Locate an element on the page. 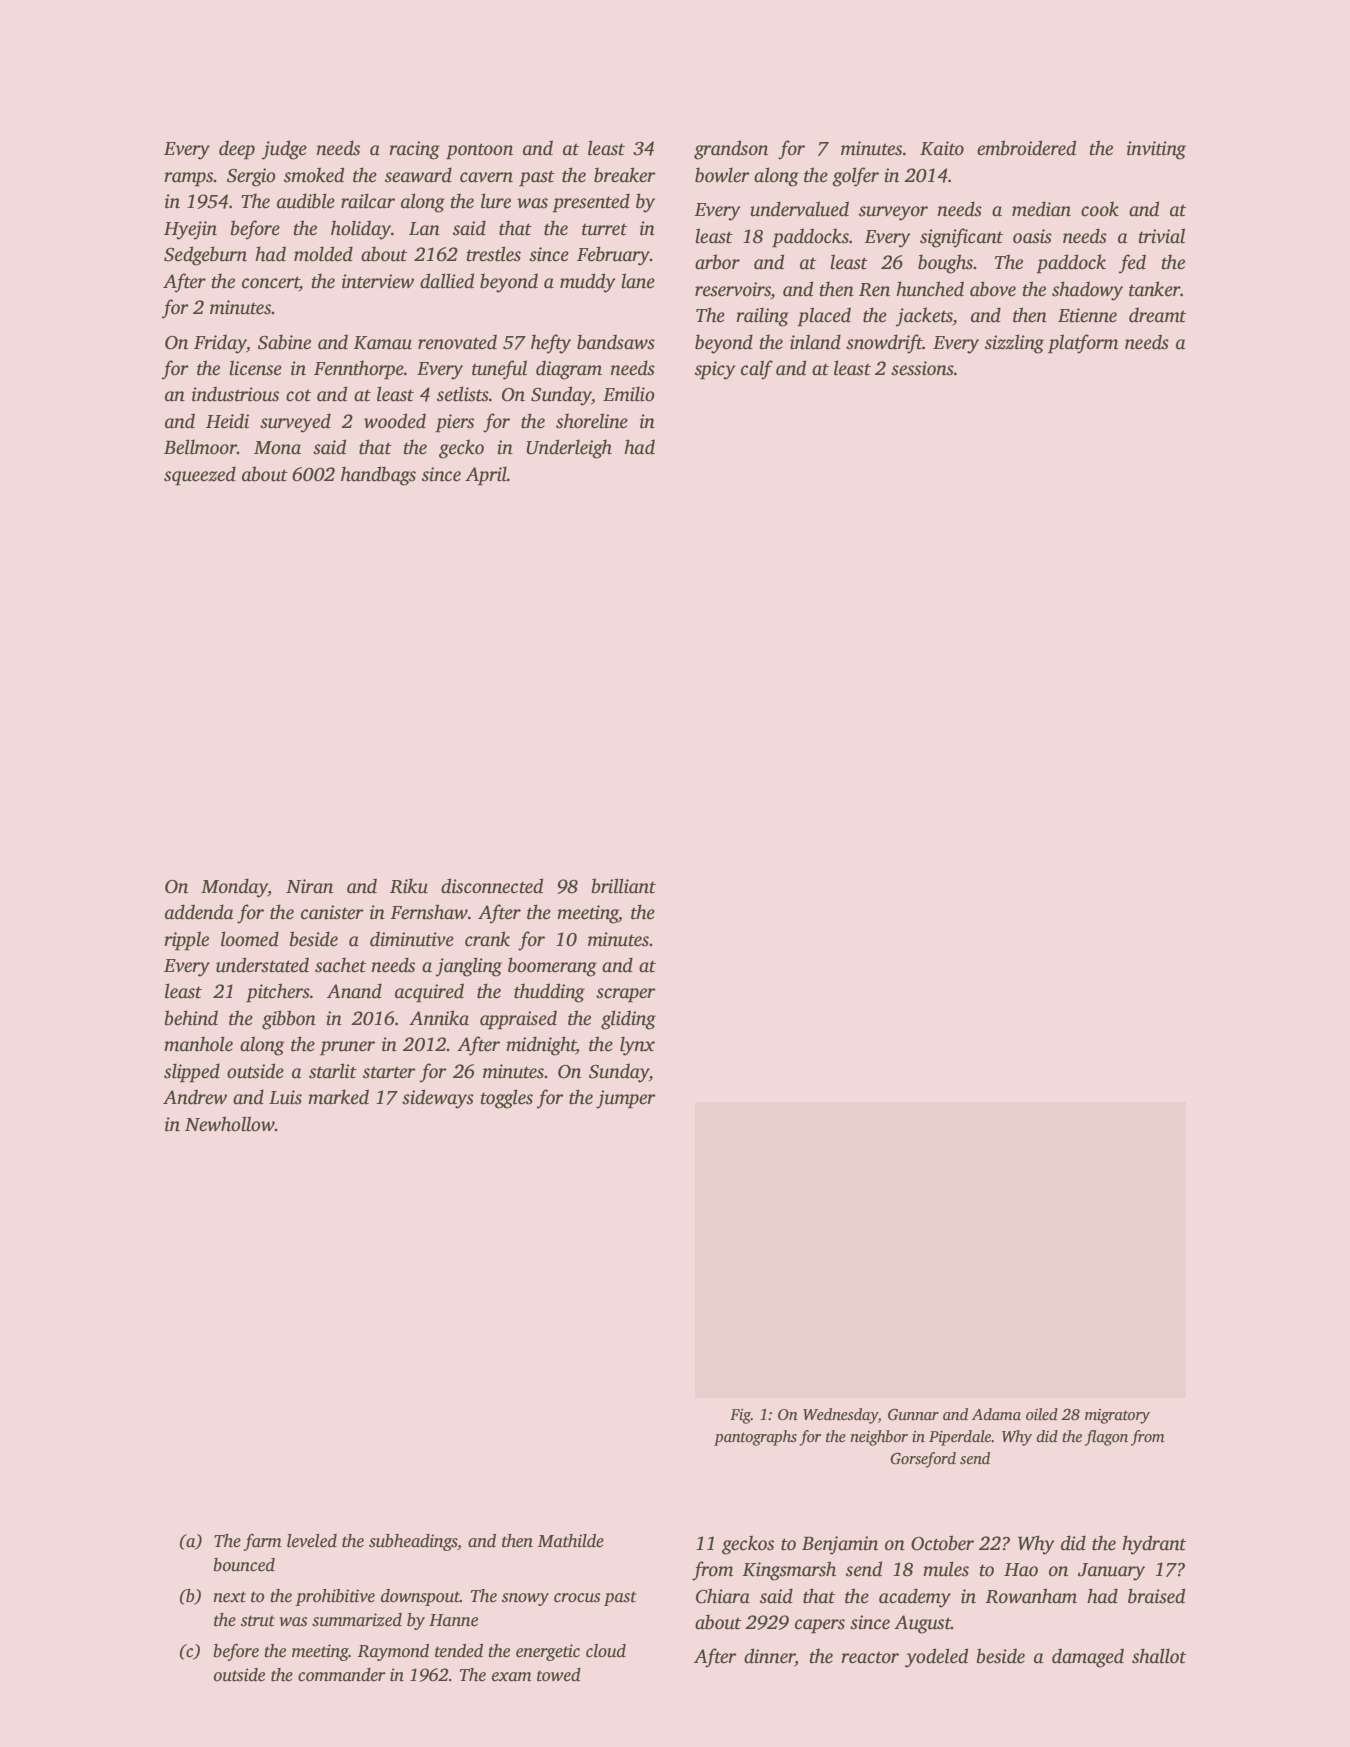 This document has width=1350, height=1747. Adama is located at coordinates (996, 1414).
